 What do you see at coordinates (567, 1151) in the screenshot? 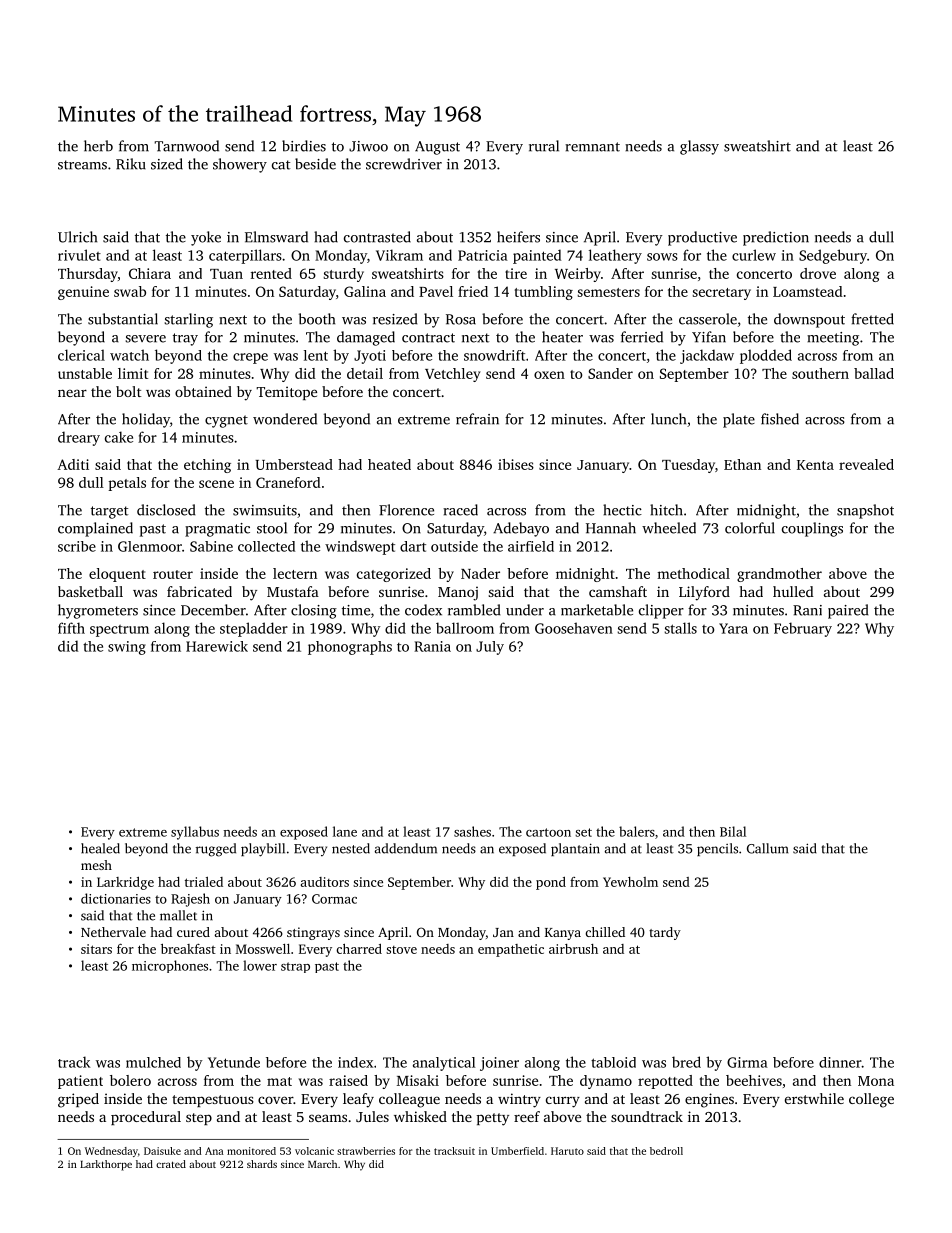
I see `Haruto` at bounding box center [567, 1151].
